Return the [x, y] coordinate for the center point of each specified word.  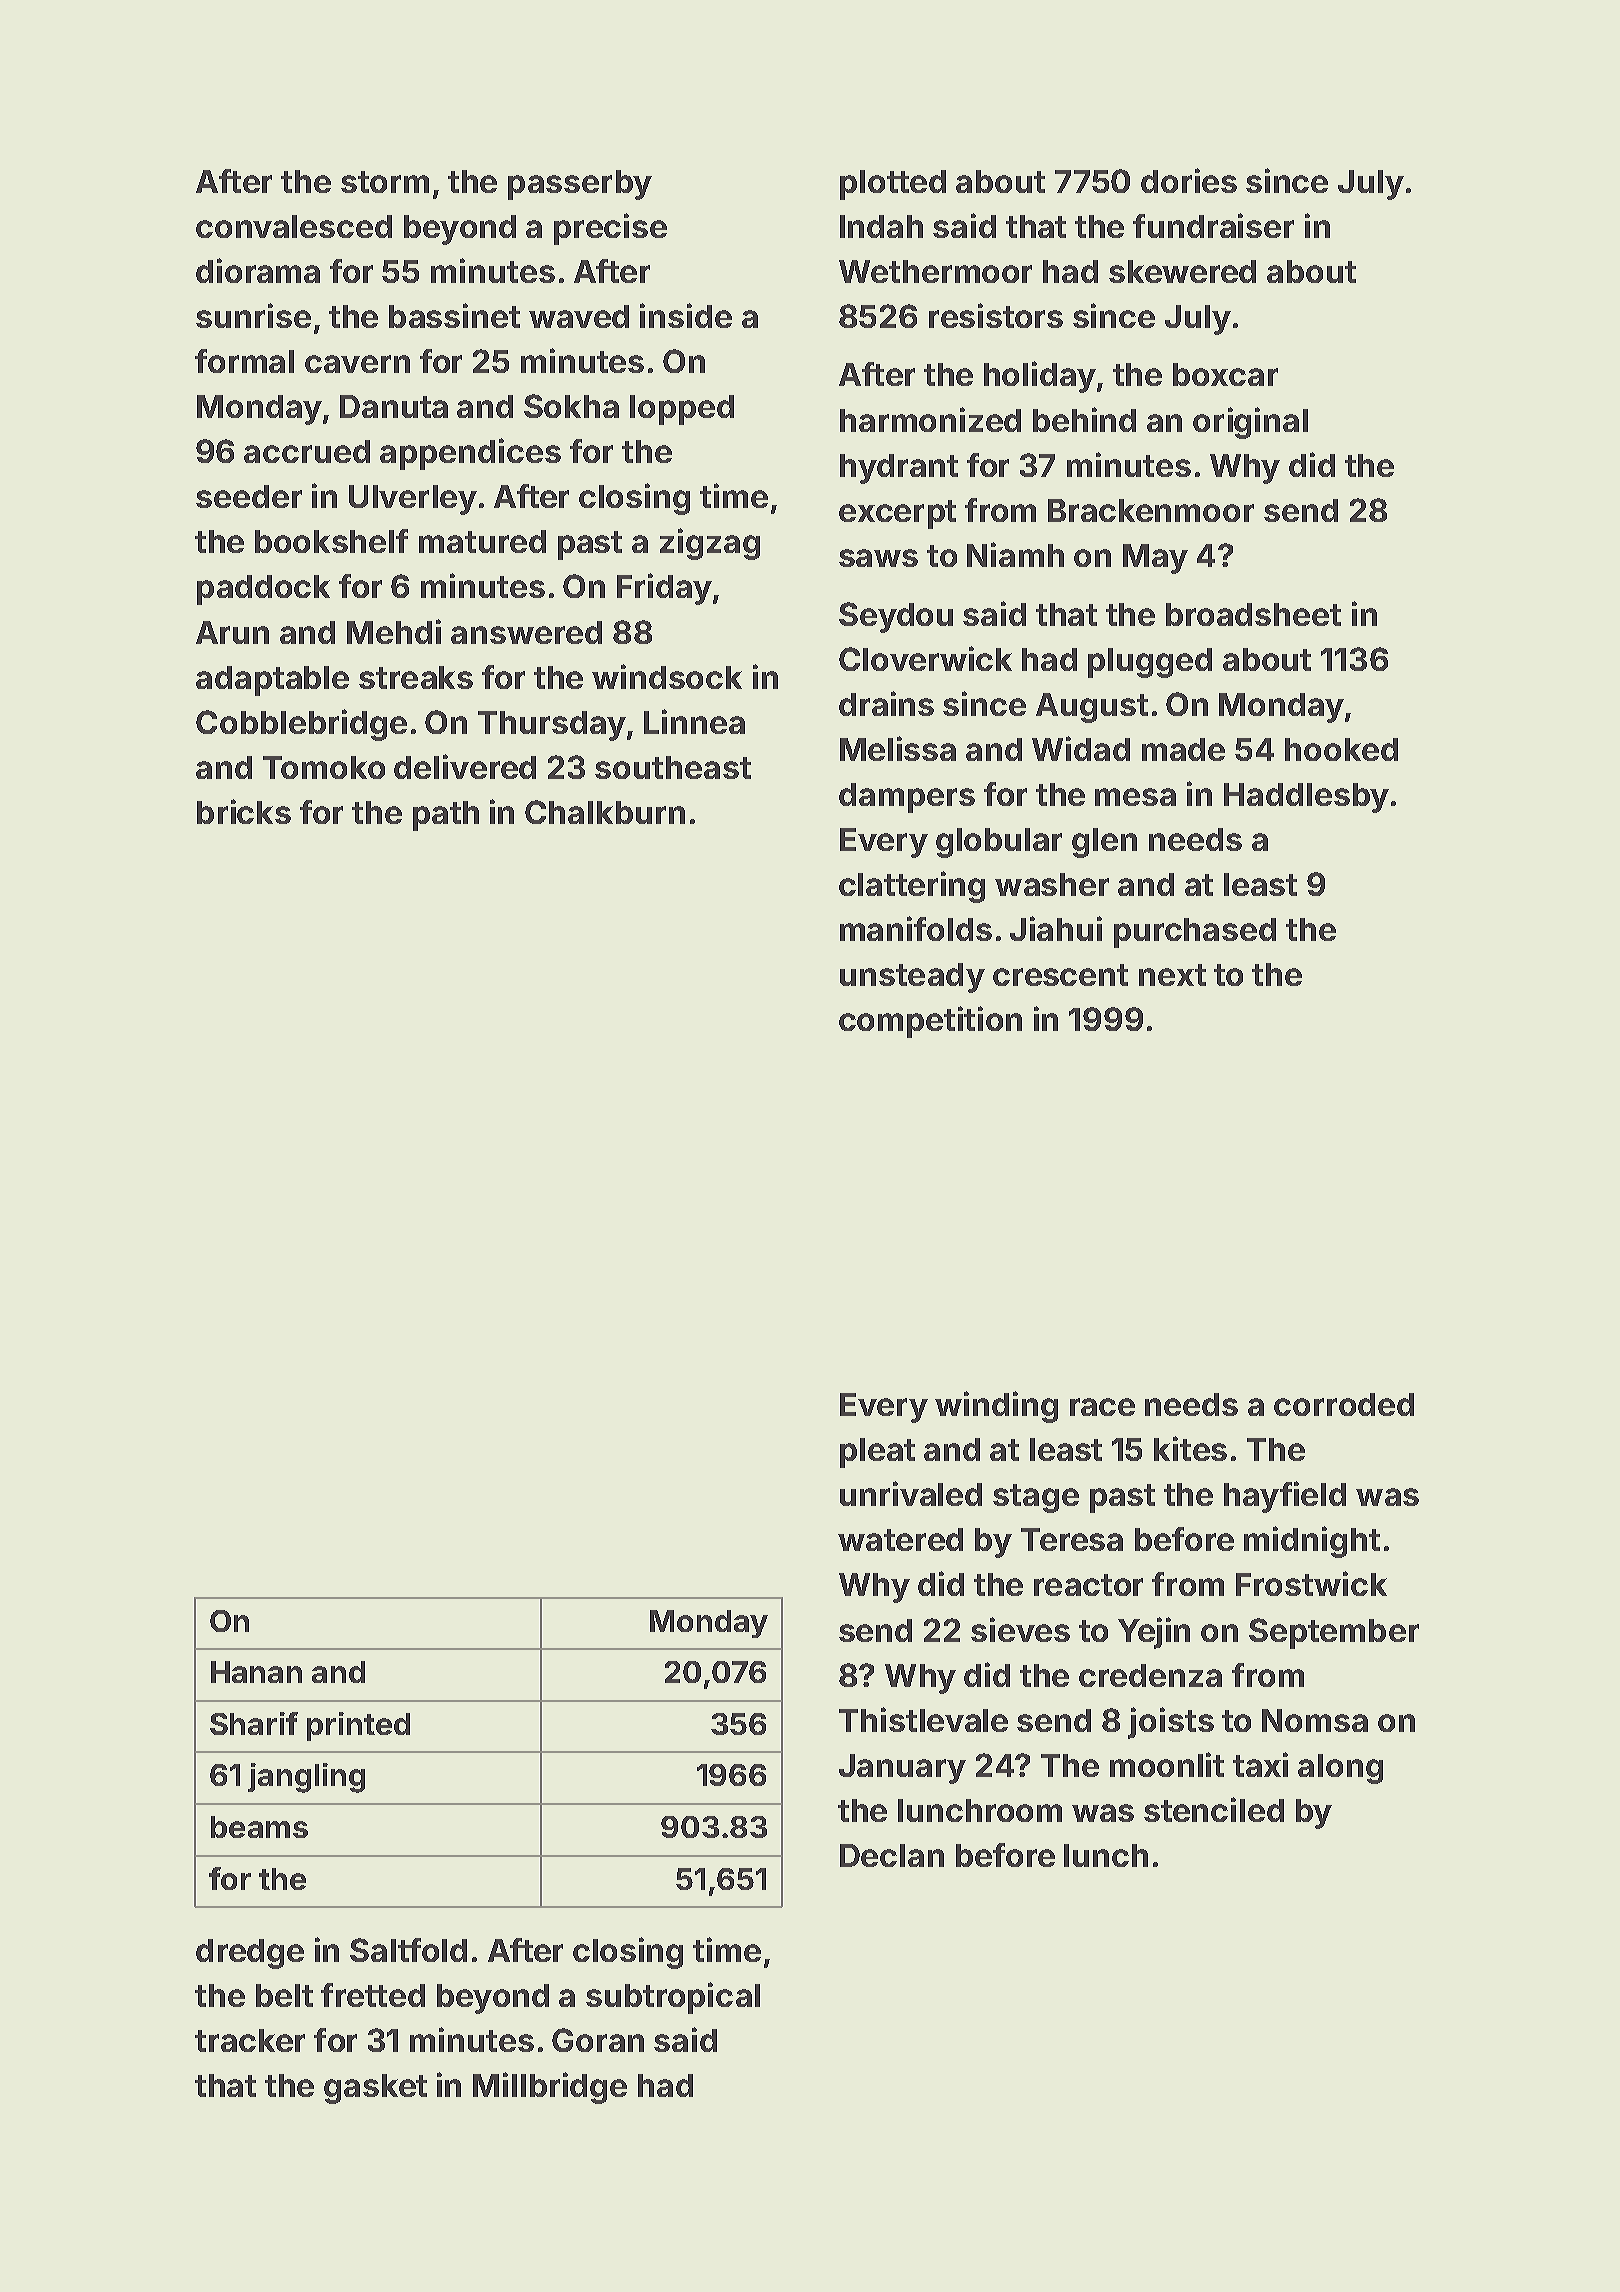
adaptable [272, 681]
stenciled [1214, 1809]
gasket [375, 2089]
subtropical [673, 1998]
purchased [1195, 933]
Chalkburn [605, 812]
